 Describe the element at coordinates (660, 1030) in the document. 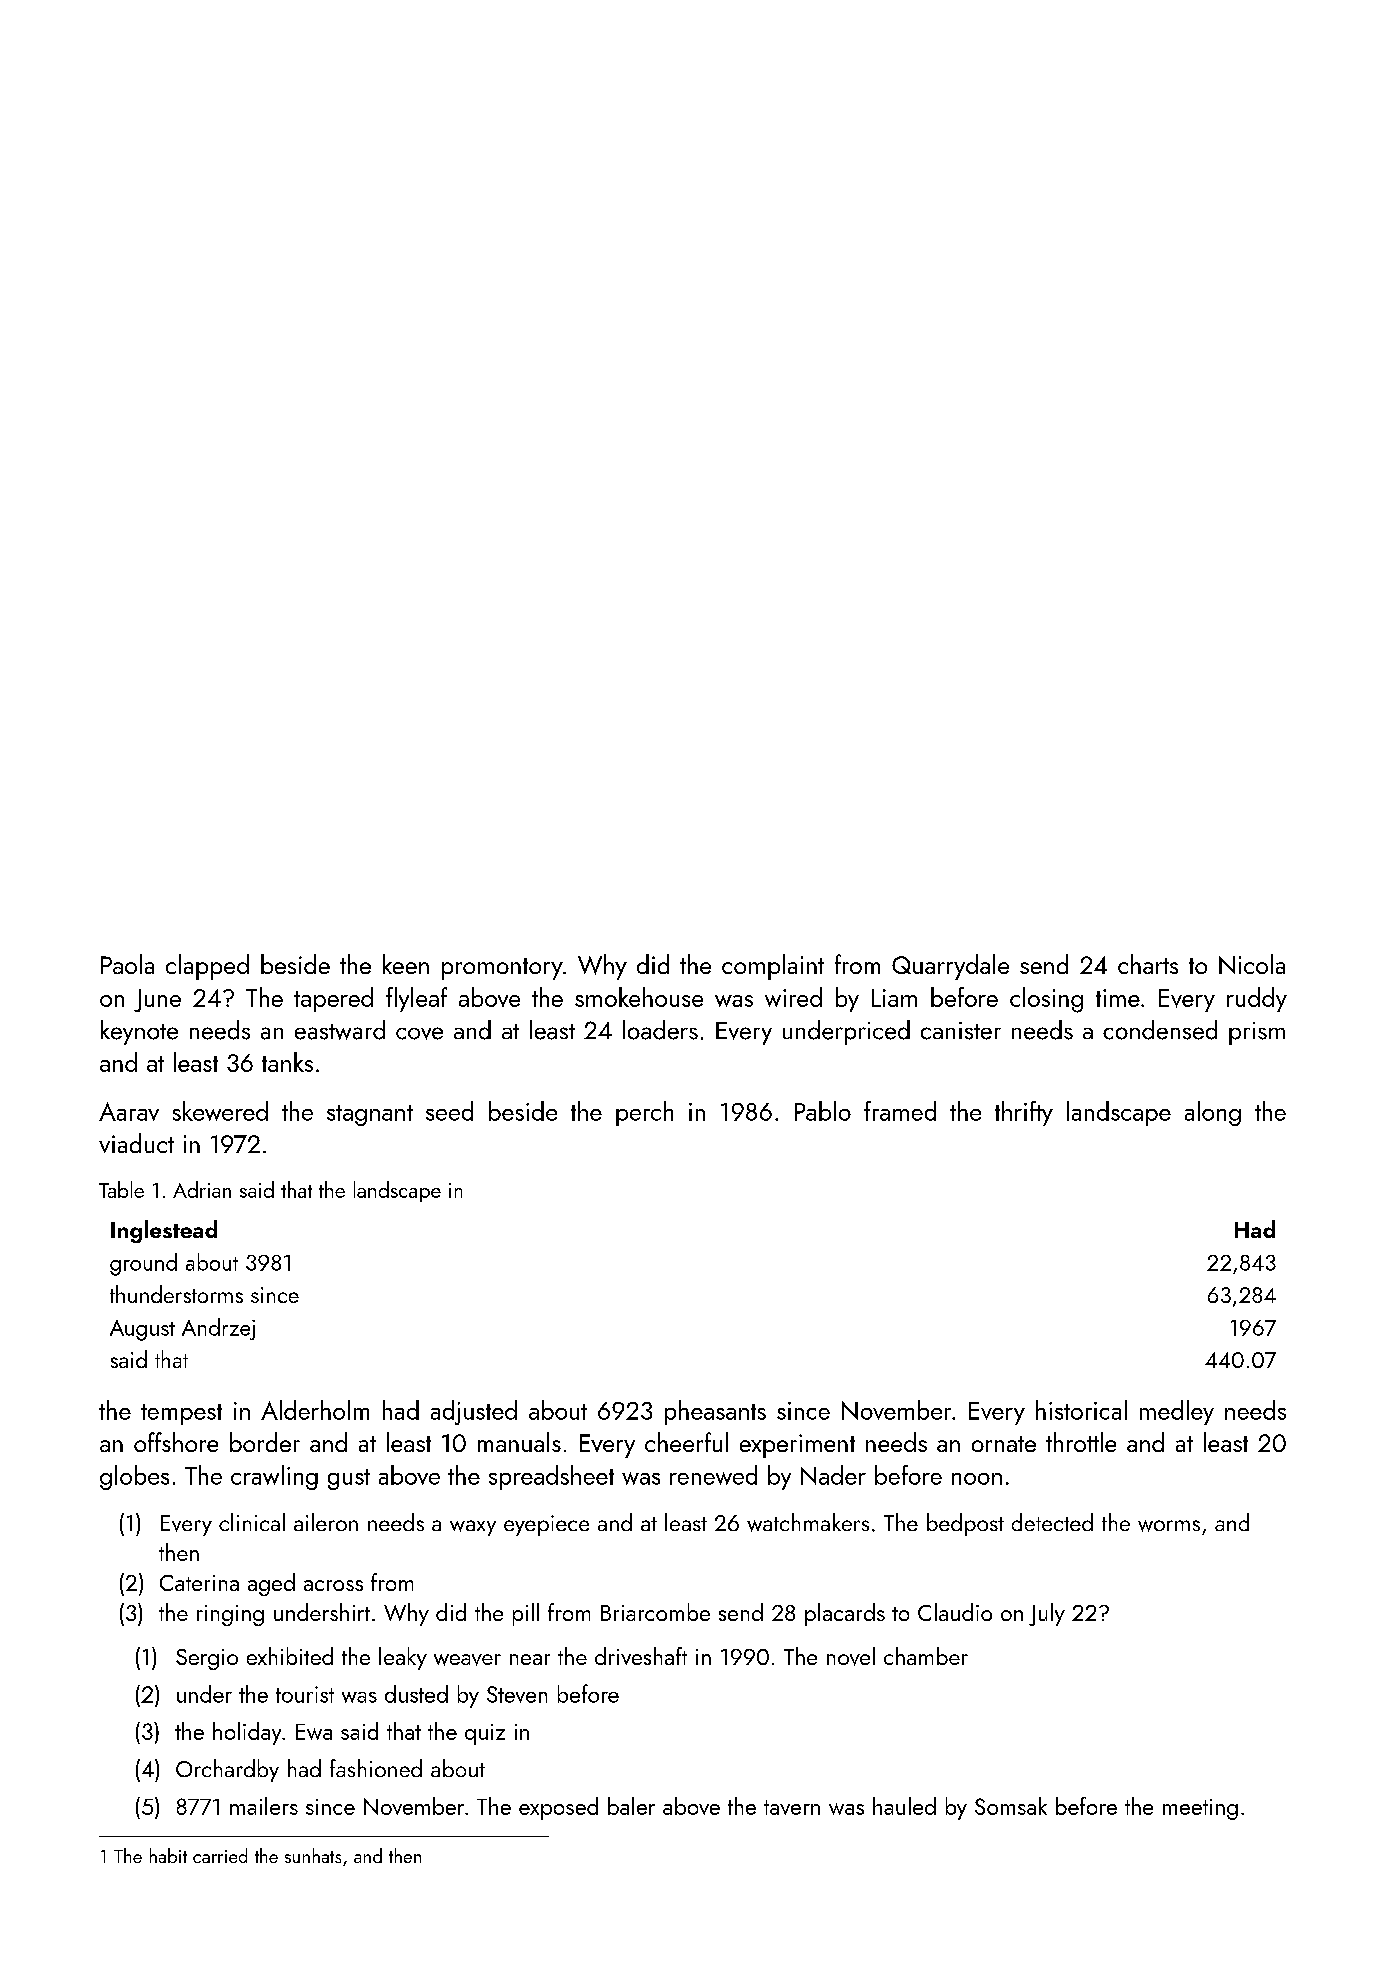

I see `loaders` at that location.
